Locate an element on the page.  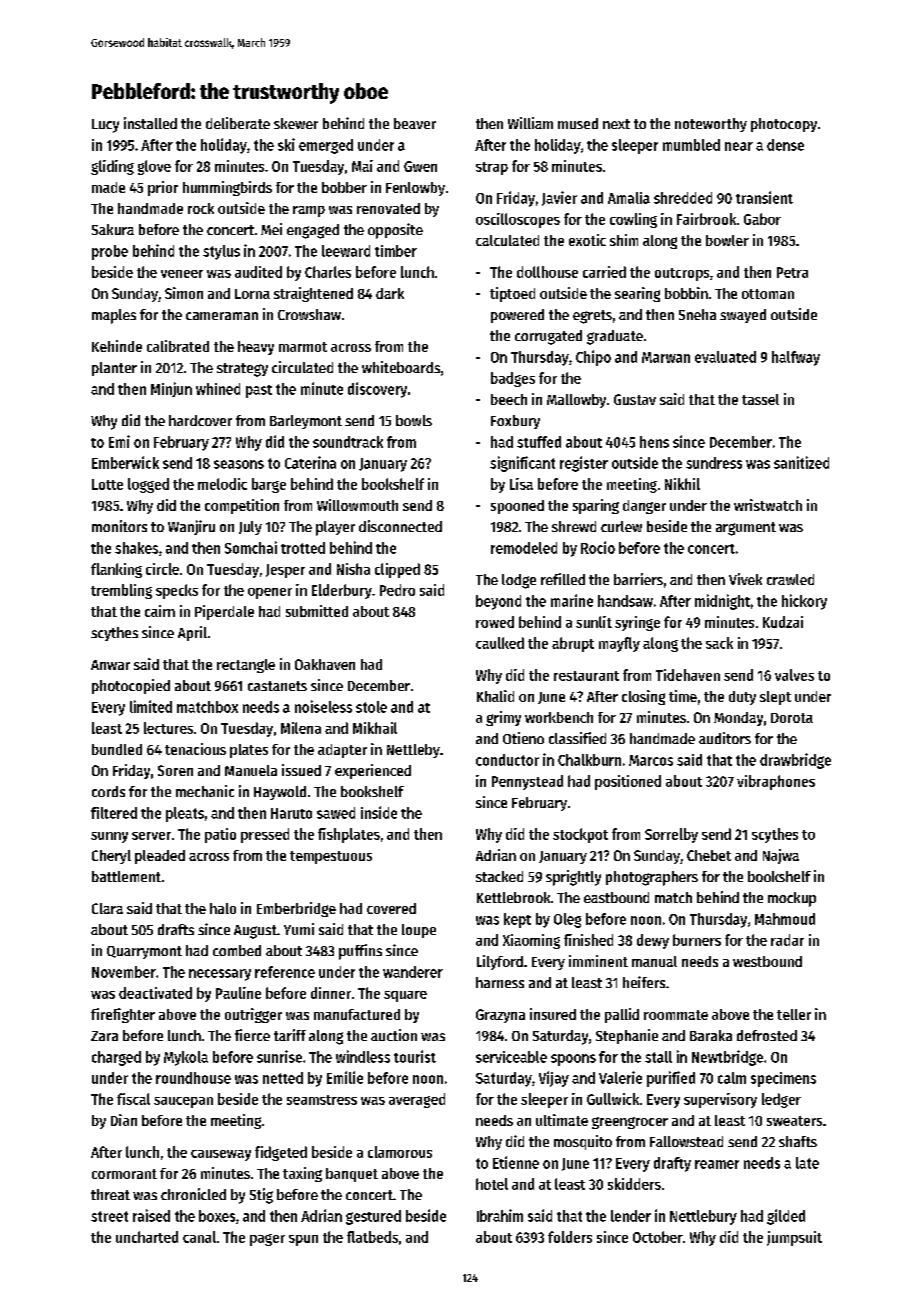
street is located at coordinates (109, 1216).
